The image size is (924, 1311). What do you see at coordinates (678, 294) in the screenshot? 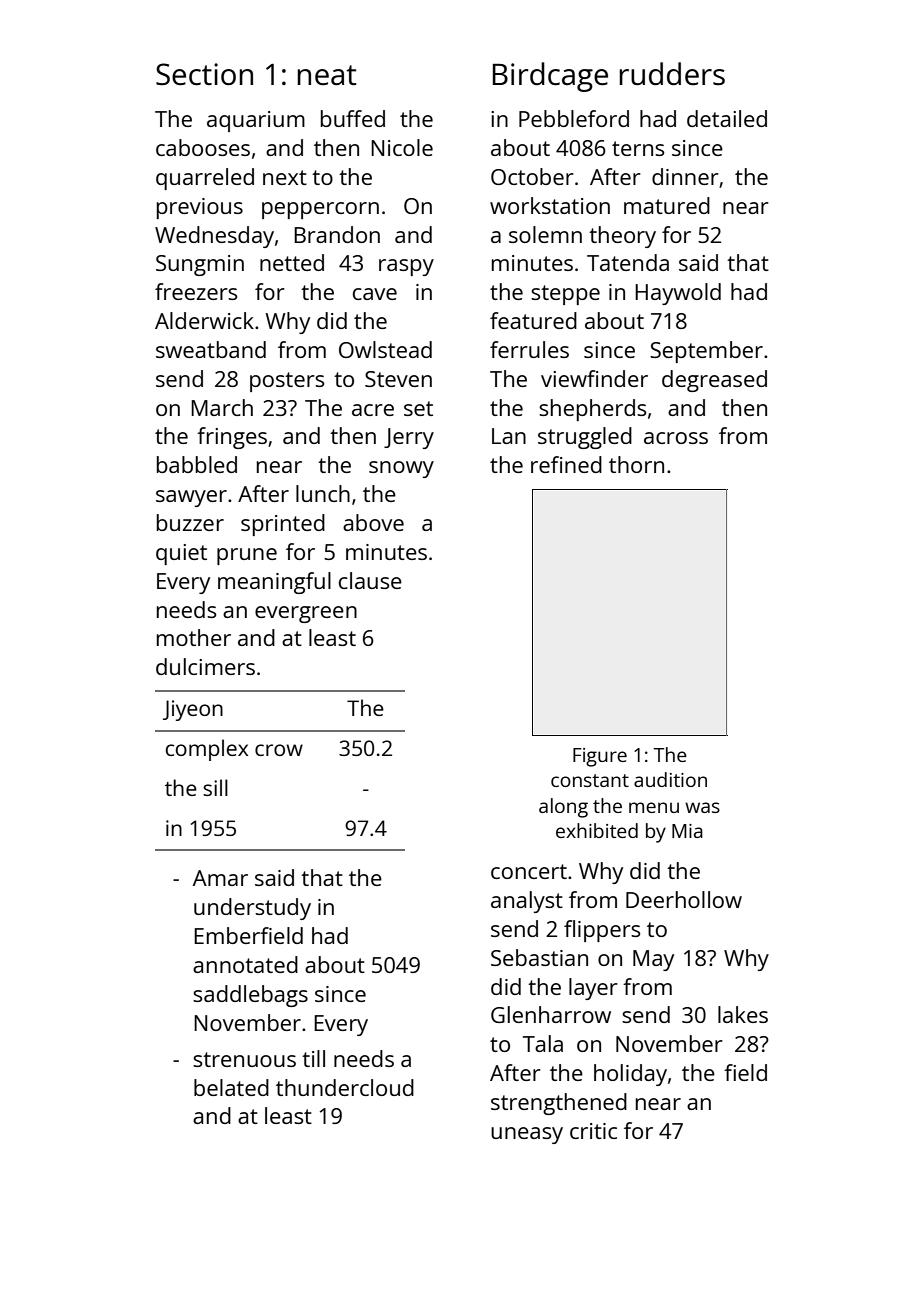
I see `Haywold` at bounding box center [678, 294].
